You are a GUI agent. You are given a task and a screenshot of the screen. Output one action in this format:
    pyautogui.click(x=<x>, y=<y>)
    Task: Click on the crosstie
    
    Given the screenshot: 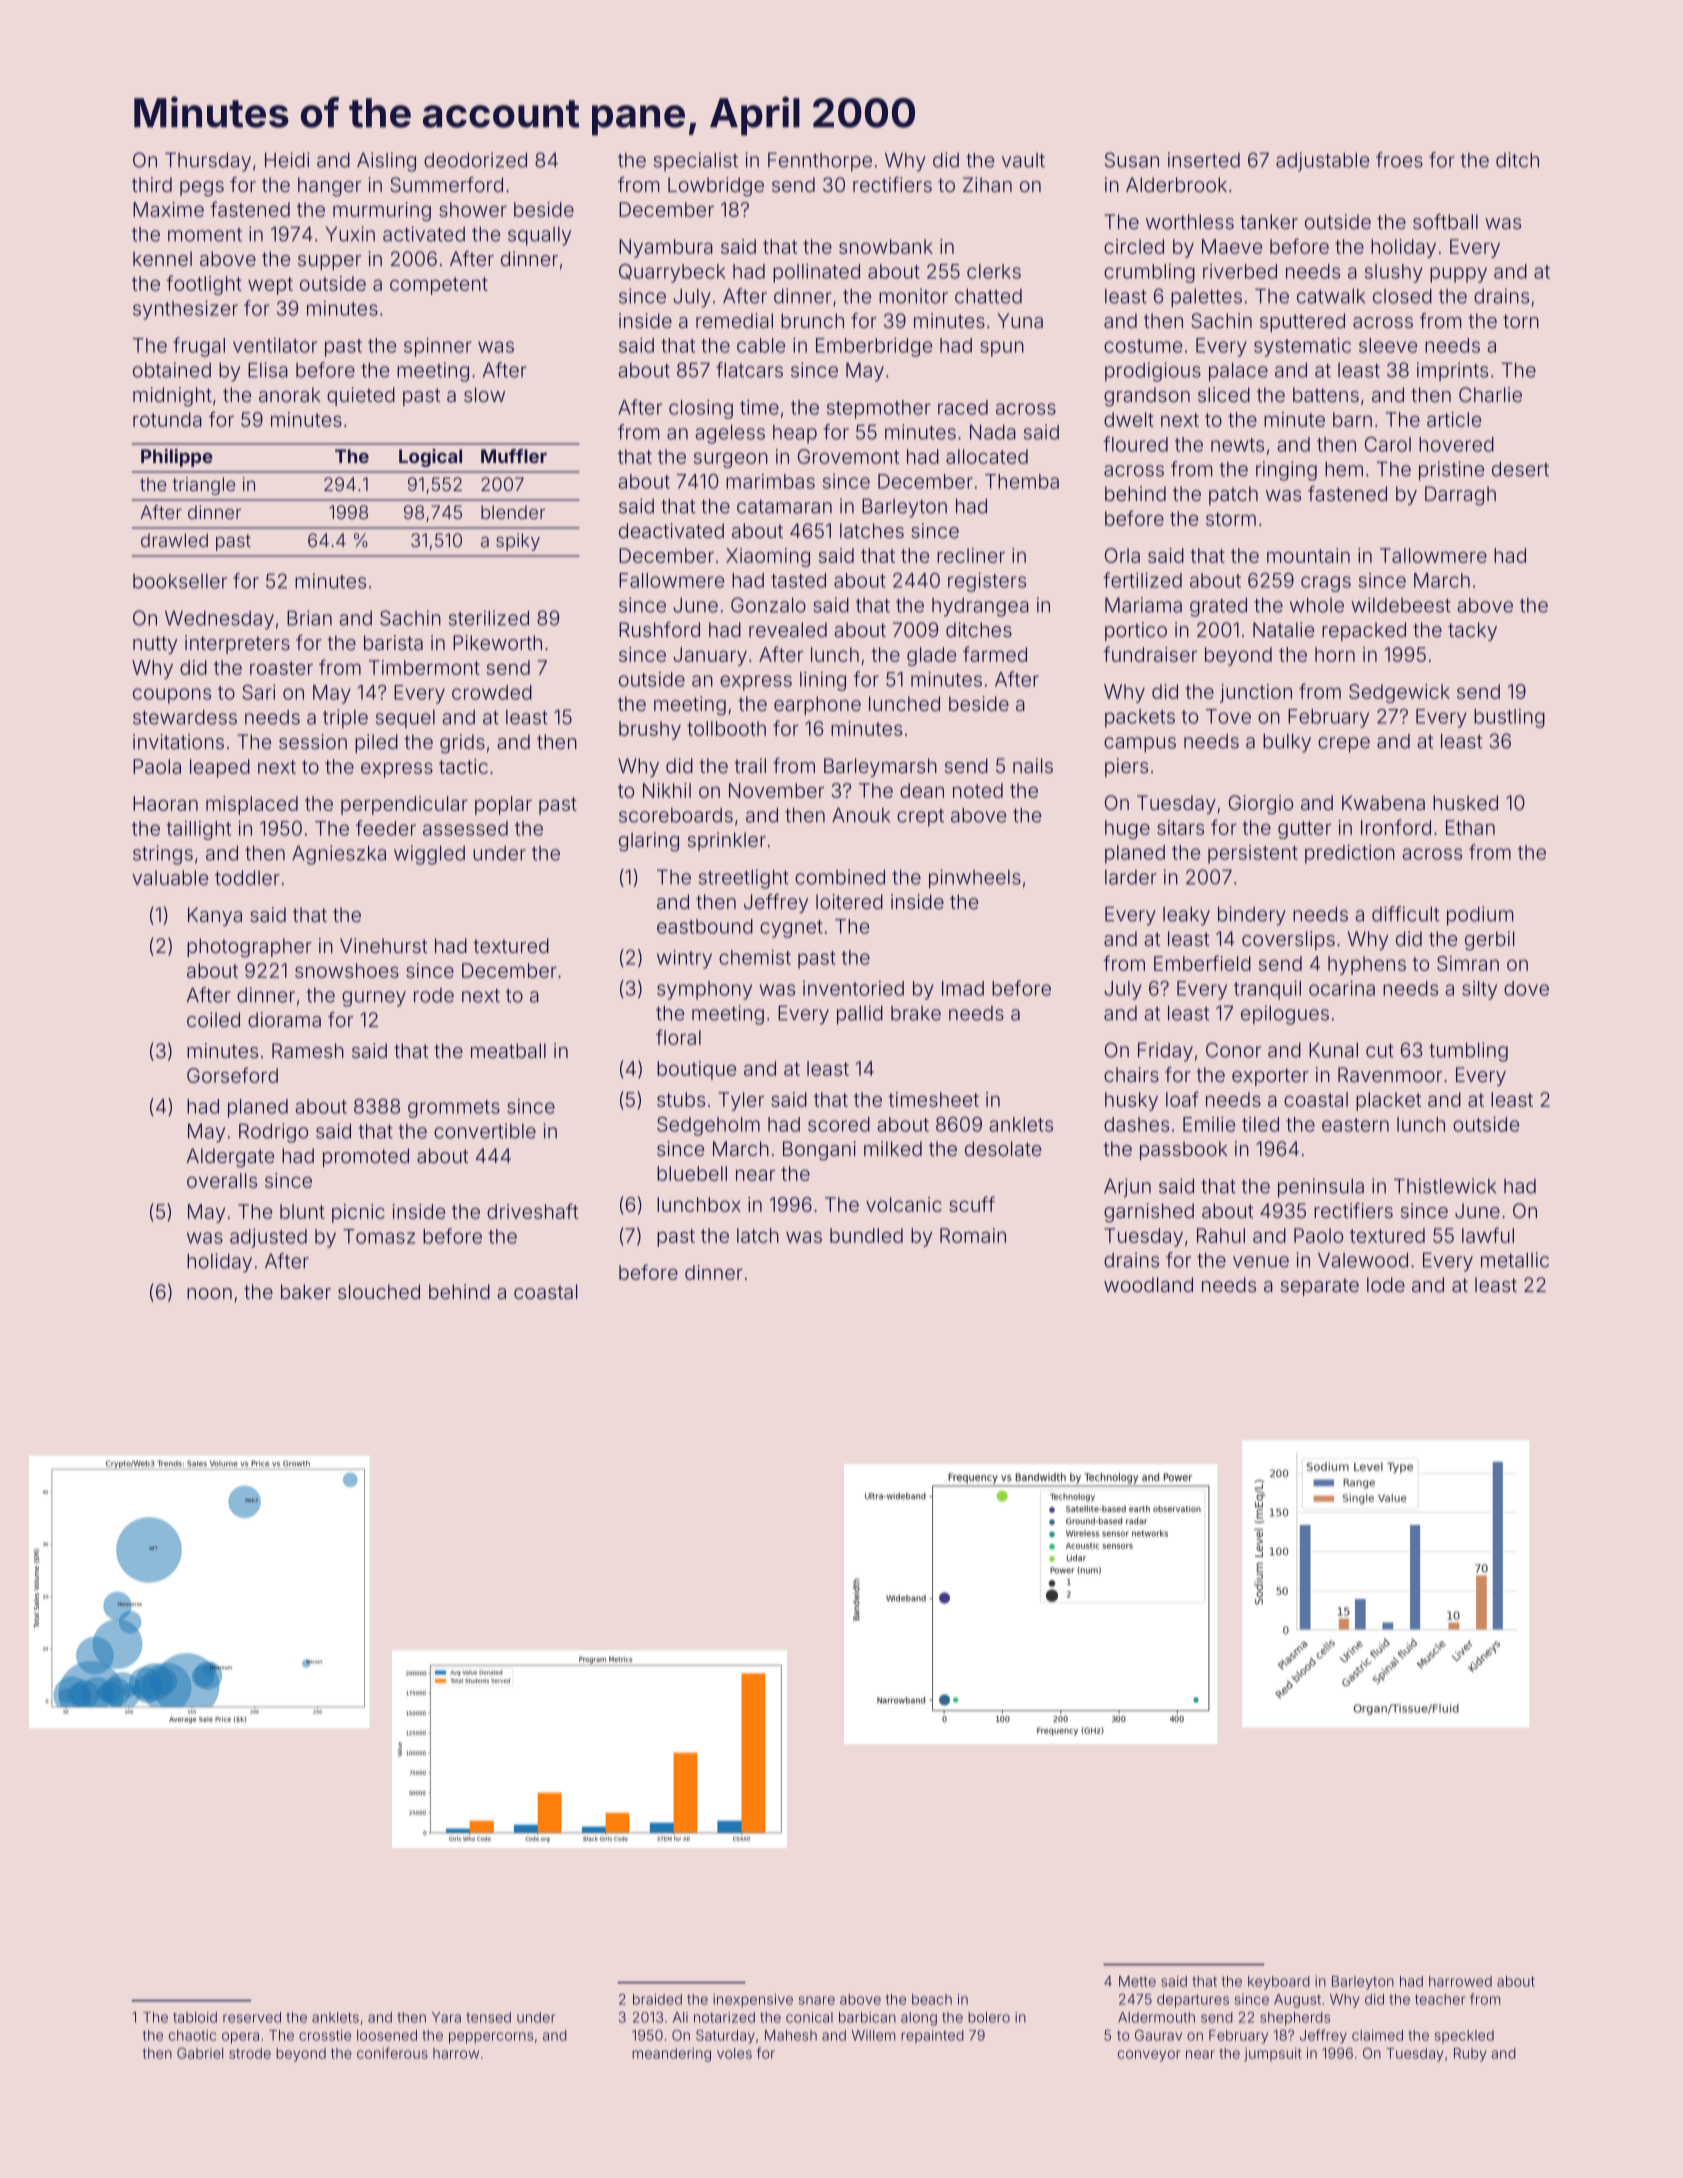 What is the action you would take?
    pyautogui.click(x=325, y=2035)
